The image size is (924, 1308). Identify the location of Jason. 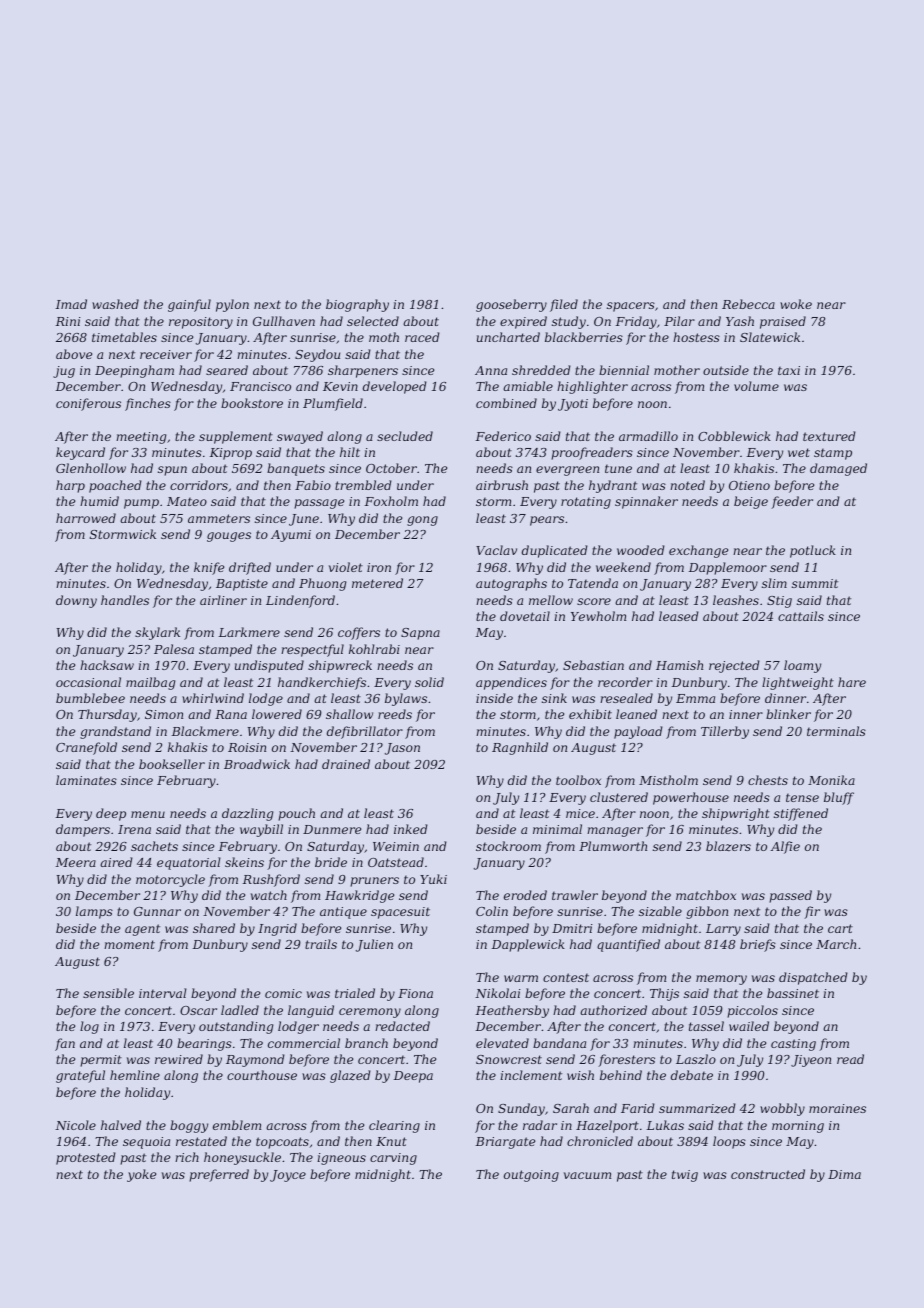
(402, 749).
